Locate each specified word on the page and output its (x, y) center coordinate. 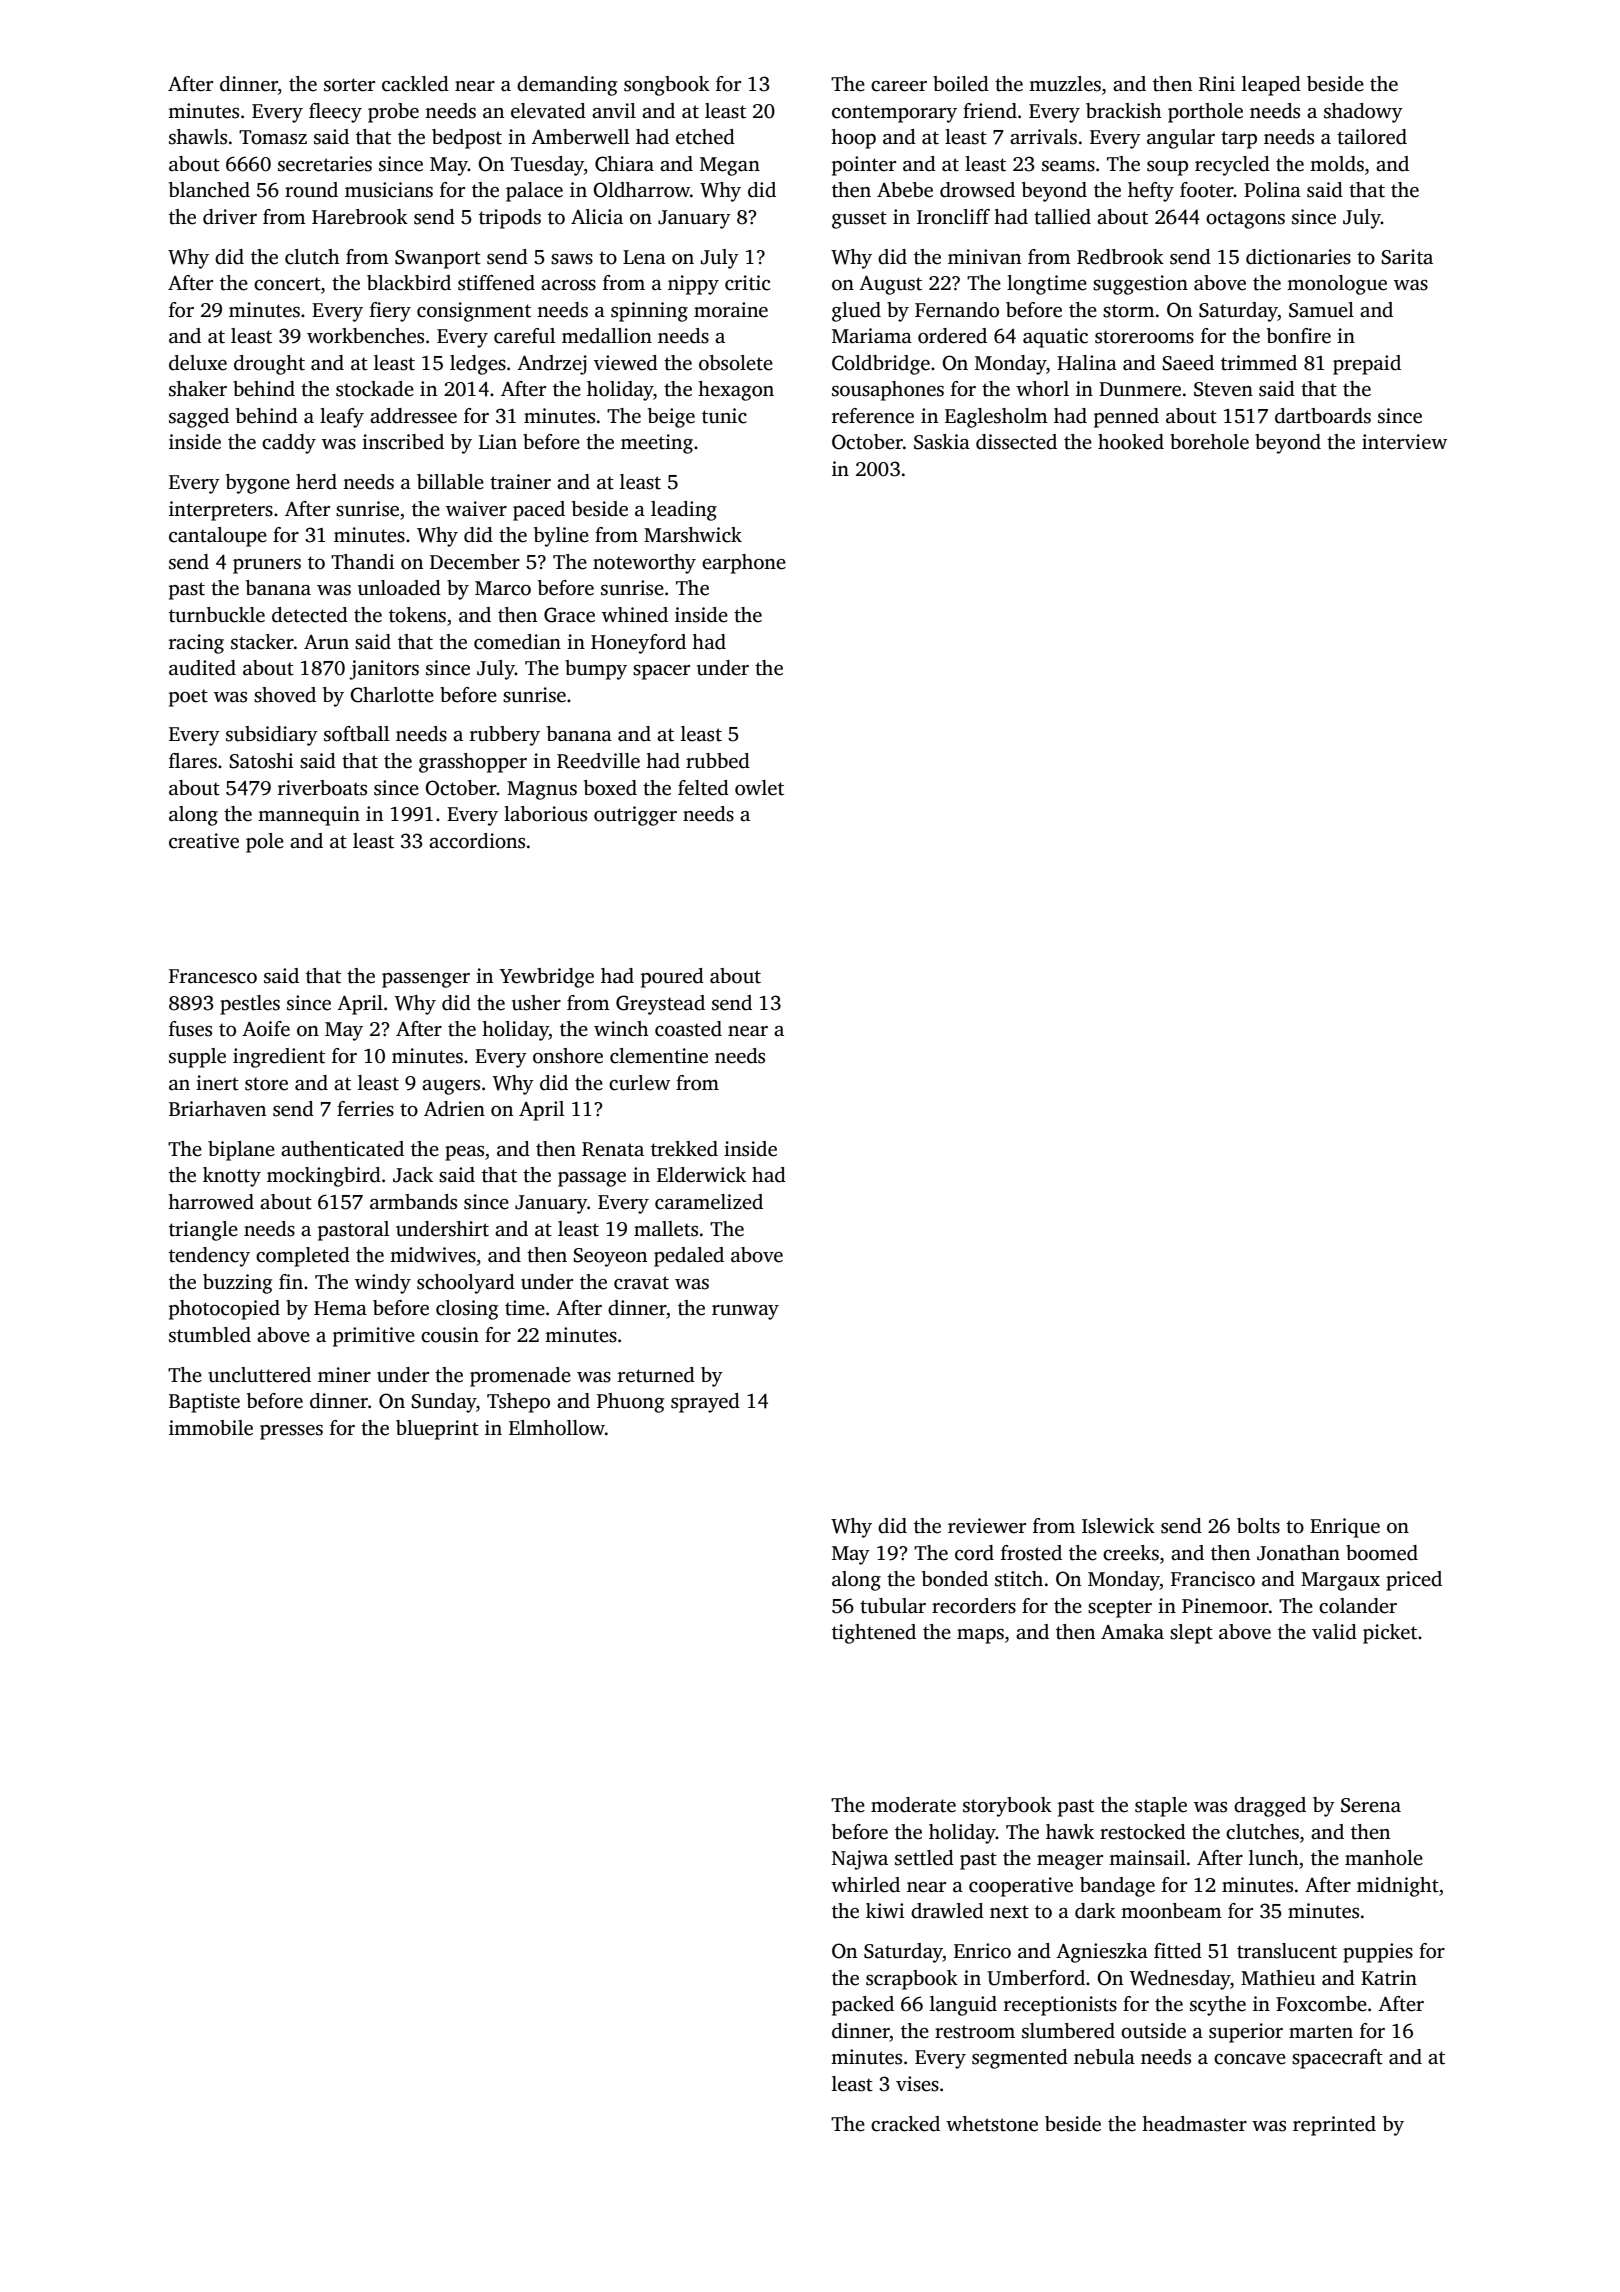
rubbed (718, 761)
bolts (1258, 1526)
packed (863, 2006)
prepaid (1367, 365)
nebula (1104, 2057)
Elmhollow (557, 1428)
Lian (498, 442)
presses (291, 1432)
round (311, 190)
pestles (250, 1005)
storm (1129, 311)
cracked (905, 2124)
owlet (759, 788)
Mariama (872, 336)
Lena (644, 257)
